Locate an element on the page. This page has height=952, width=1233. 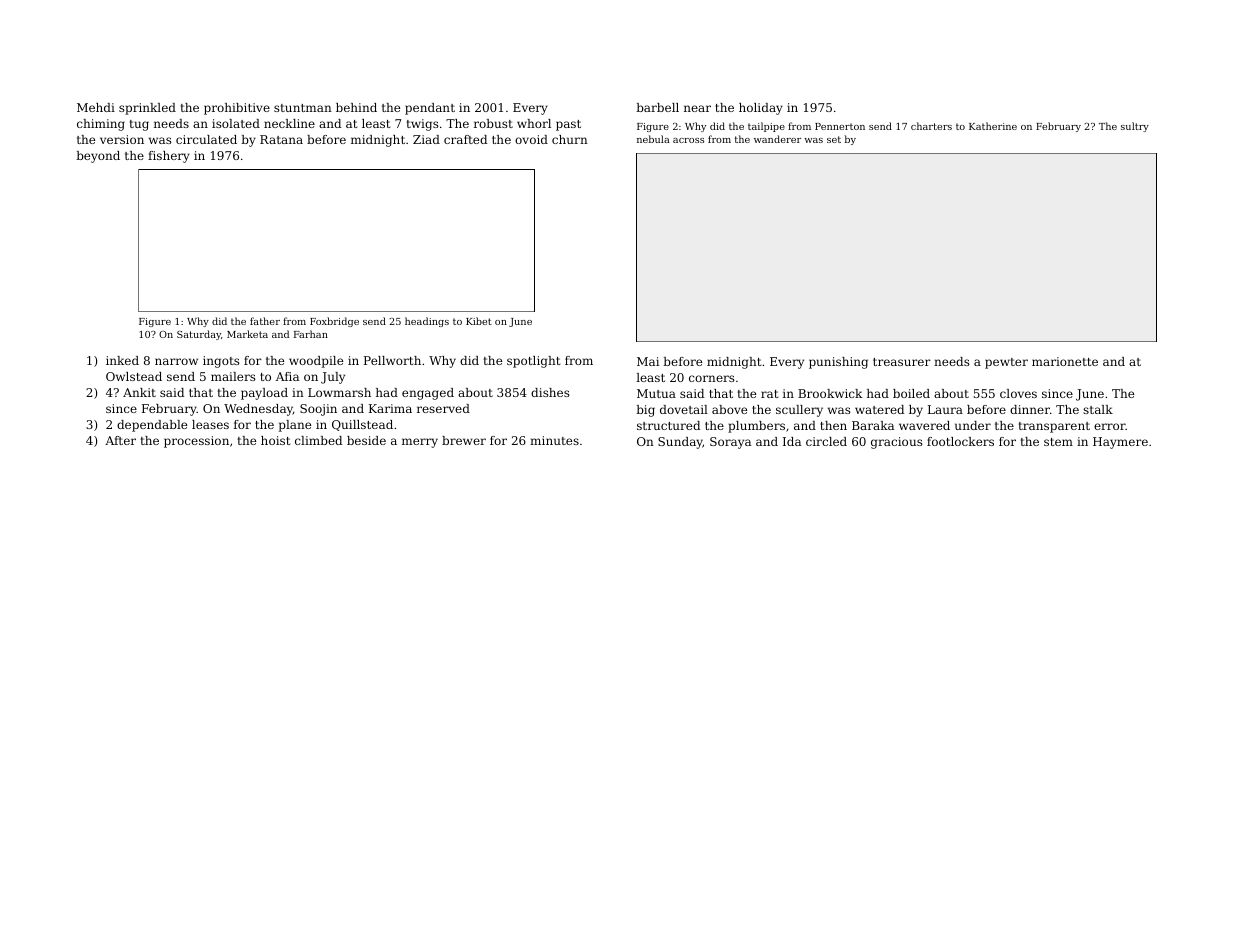
robust is located at coordinates (493, 123).
